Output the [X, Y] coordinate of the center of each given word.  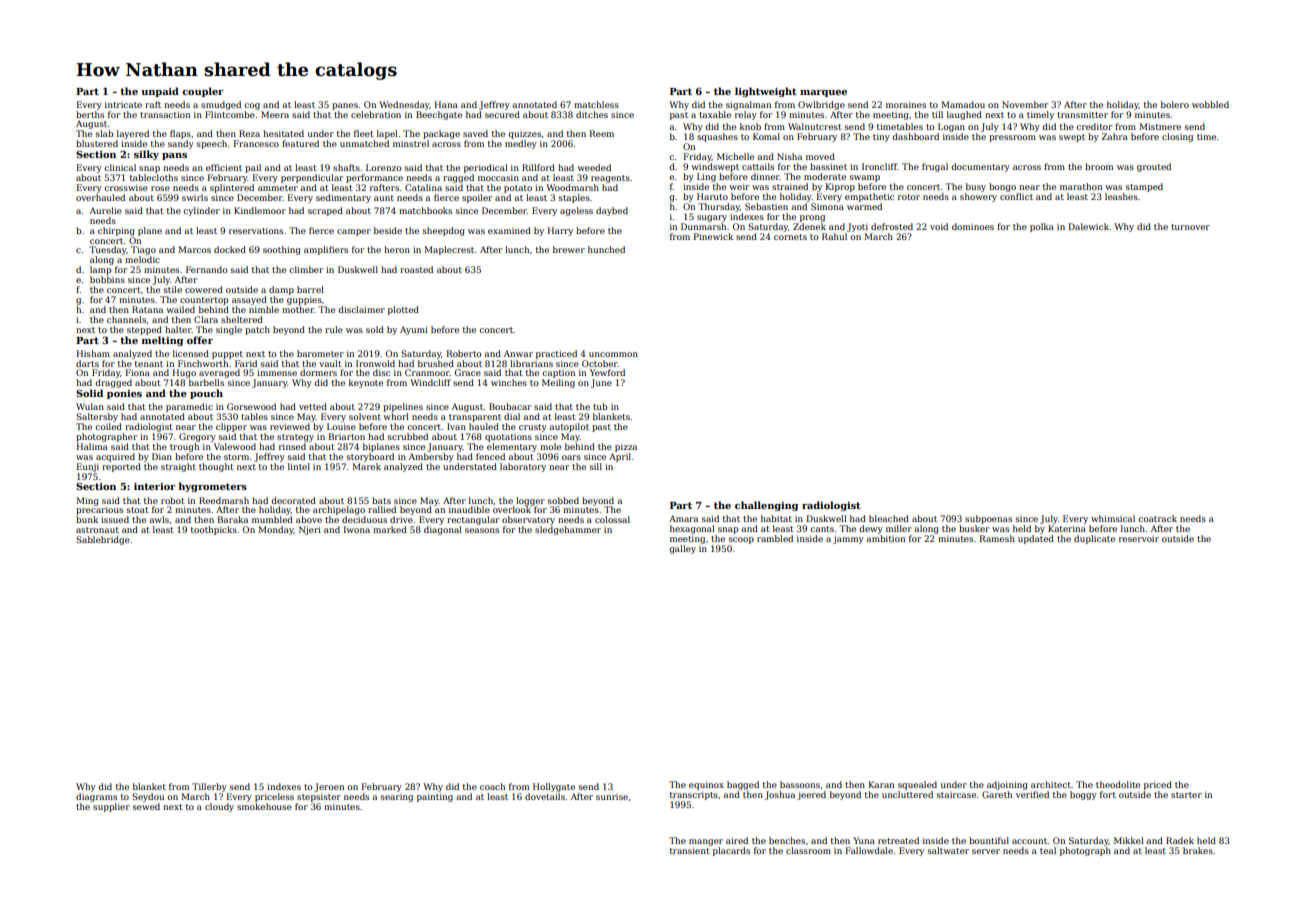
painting [435, 797]
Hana [446, 104]
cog [252, 106]
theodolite [1118, 784]
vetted [313, 406]
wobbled [1210, 104]
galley [682, 549]
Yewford [607, 372]
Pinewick [713, 236]
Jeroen [329, 787]
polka [1042, 227]
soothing [282, 250]
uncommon [613, 354]
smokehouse [264, 806]
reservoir [1139, 539]
